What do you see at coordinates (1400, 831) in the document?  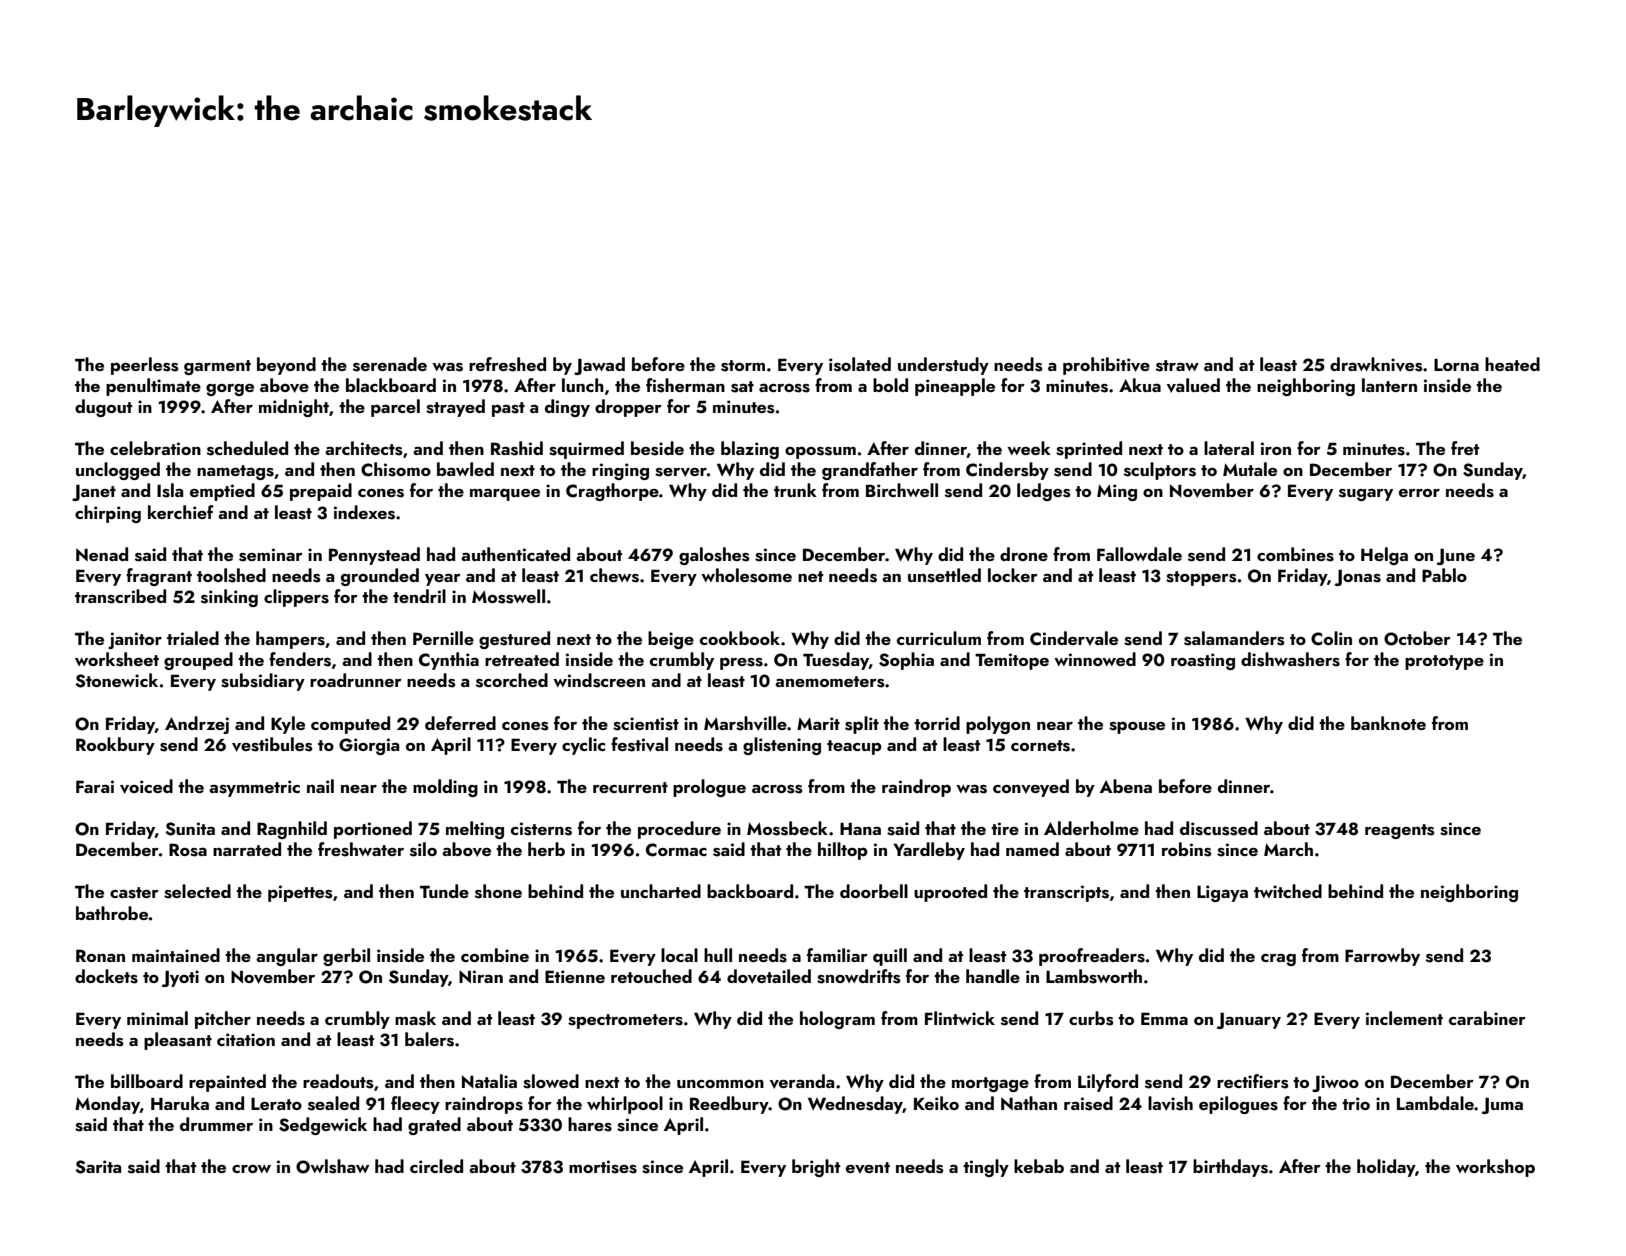 I see `reagents` at bounding box center [1400, 831].
